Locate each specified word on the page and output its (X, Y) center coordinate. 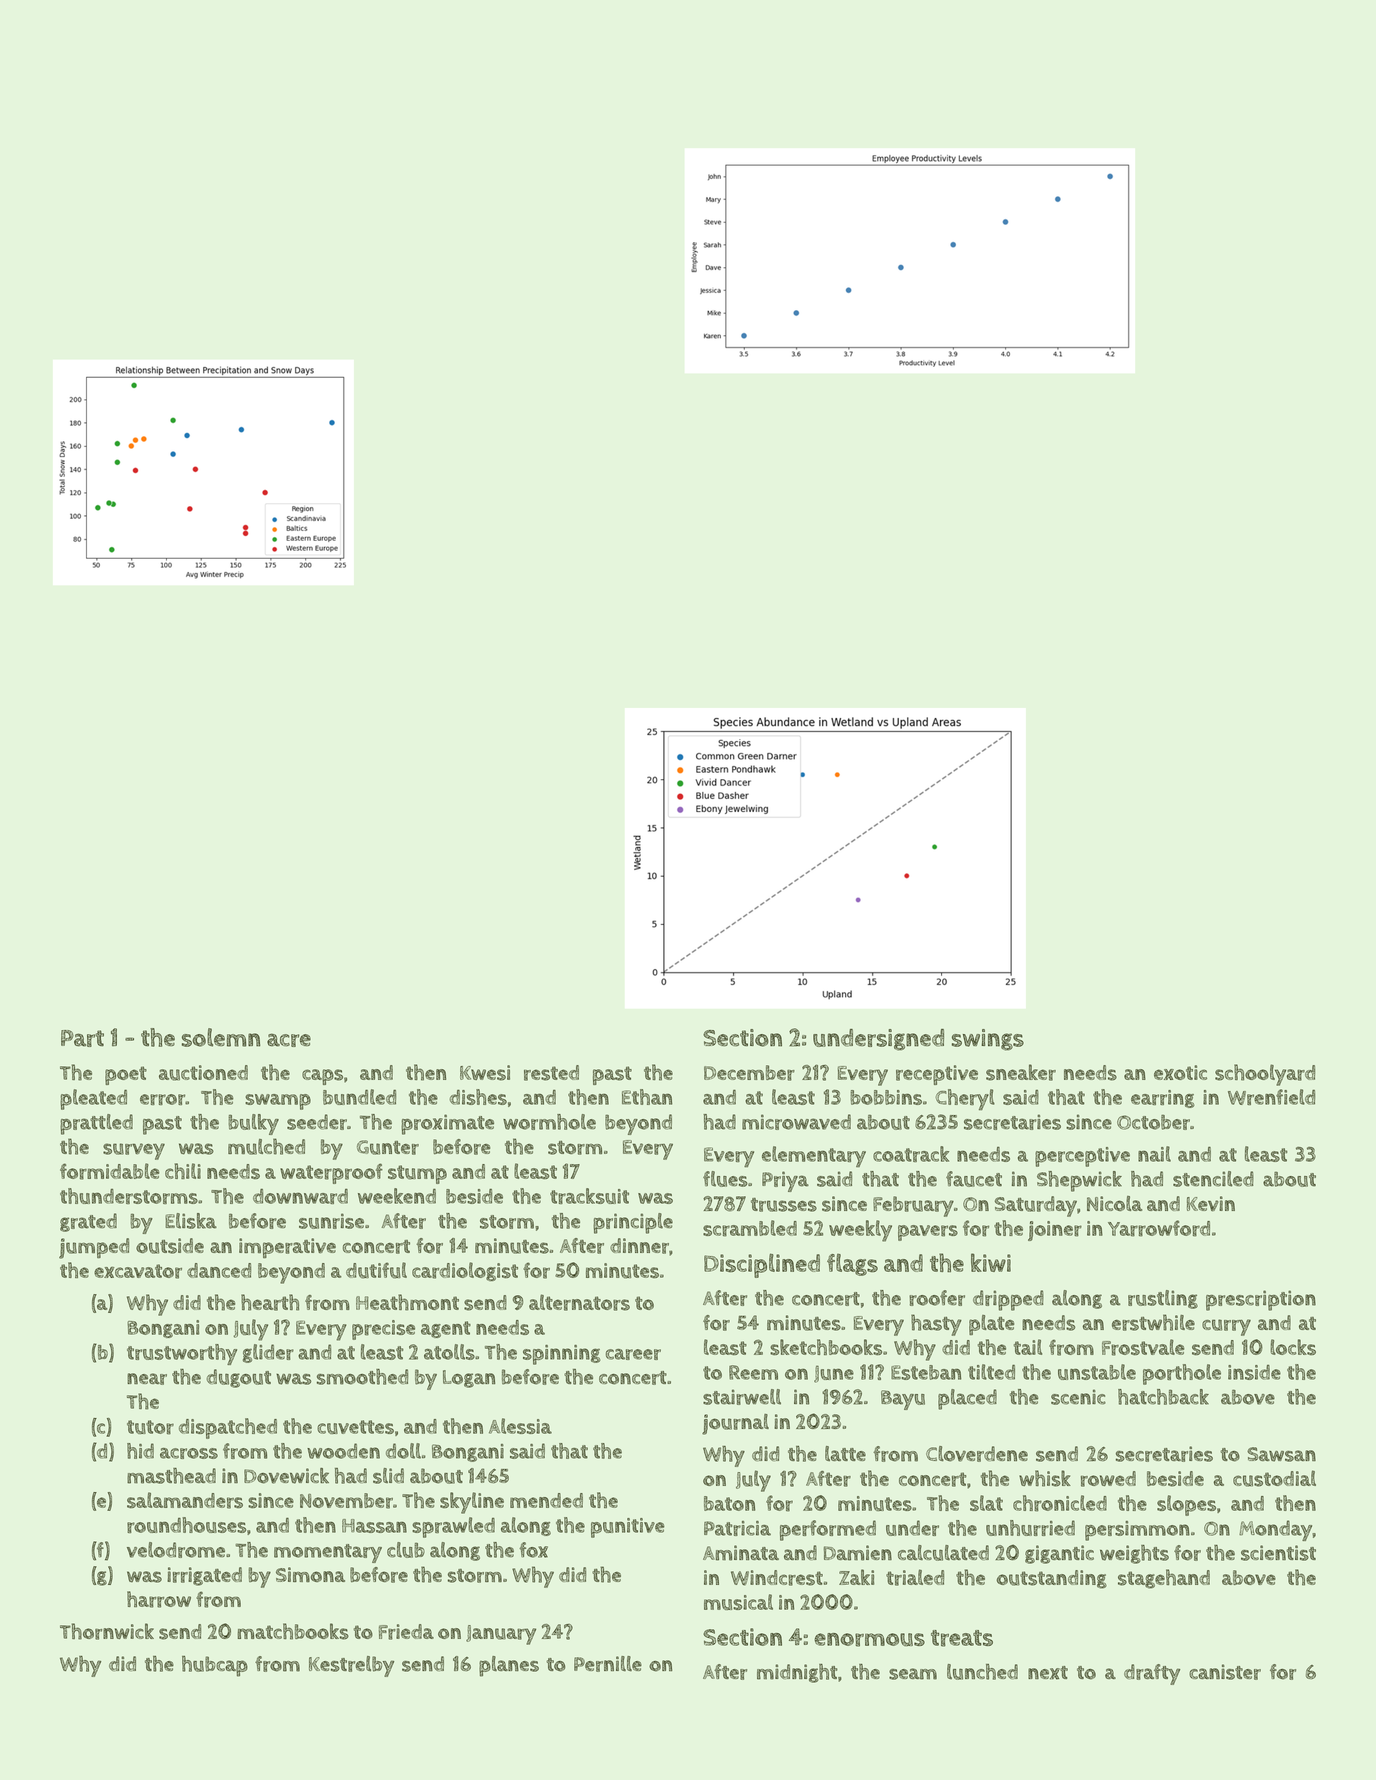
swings (988, 1040)
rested (551, 1073)
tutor (150, 1427)
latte (845, 1453)
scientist (1278, 1553)
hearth (270, 1302)
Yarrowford (1159, 1228)
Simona (310, 1574)
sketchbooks (826, 1347)
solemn (221, 1037)
